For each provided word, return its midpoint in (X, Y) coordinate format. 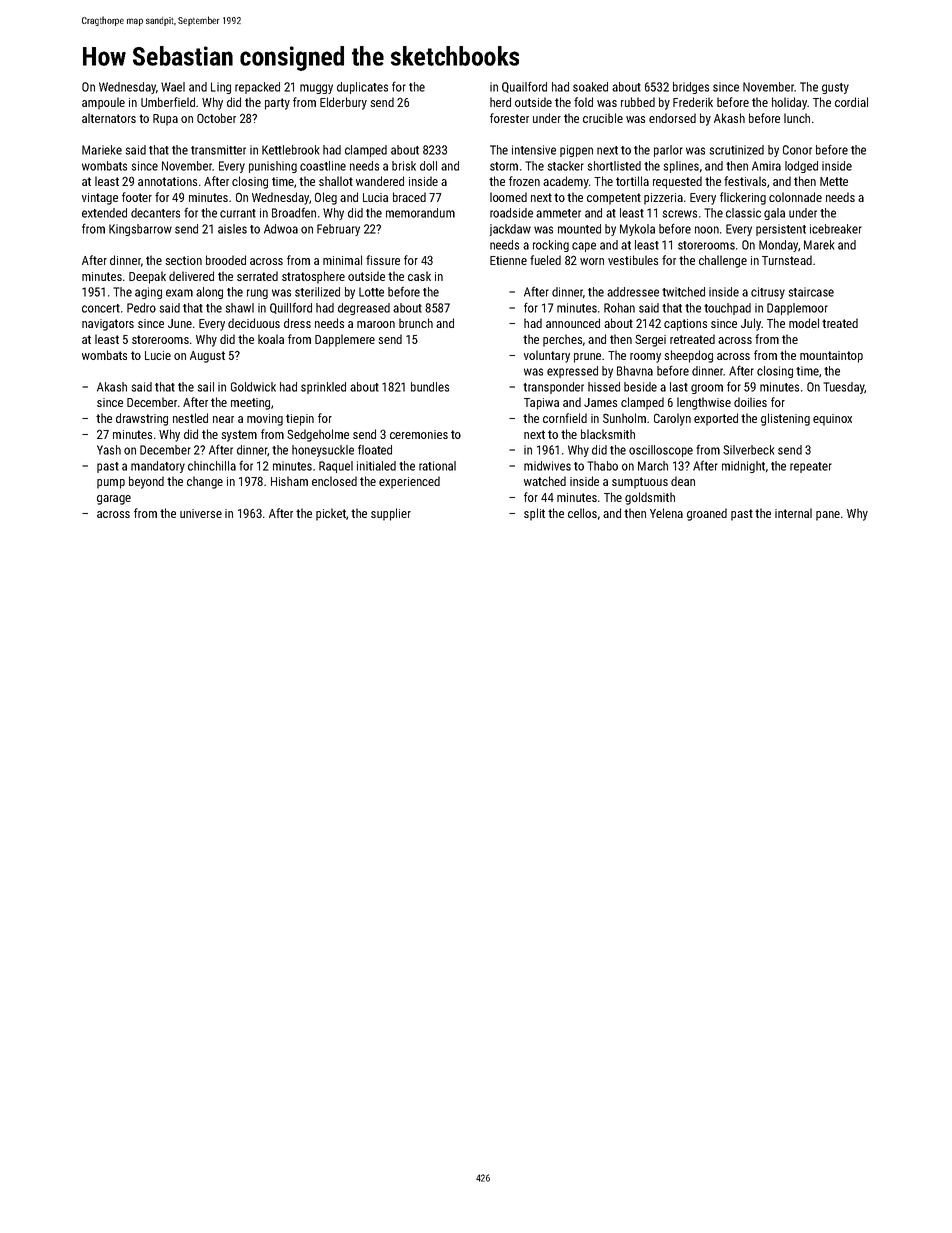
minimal (342, 260)
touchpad (727, 309)
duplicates (362, 88)
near (223, 419)
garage (114, 500)
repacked (257, 88)
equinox (832, 420)
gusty (835, 88)
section (183, 260)
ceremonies (419, 434)
